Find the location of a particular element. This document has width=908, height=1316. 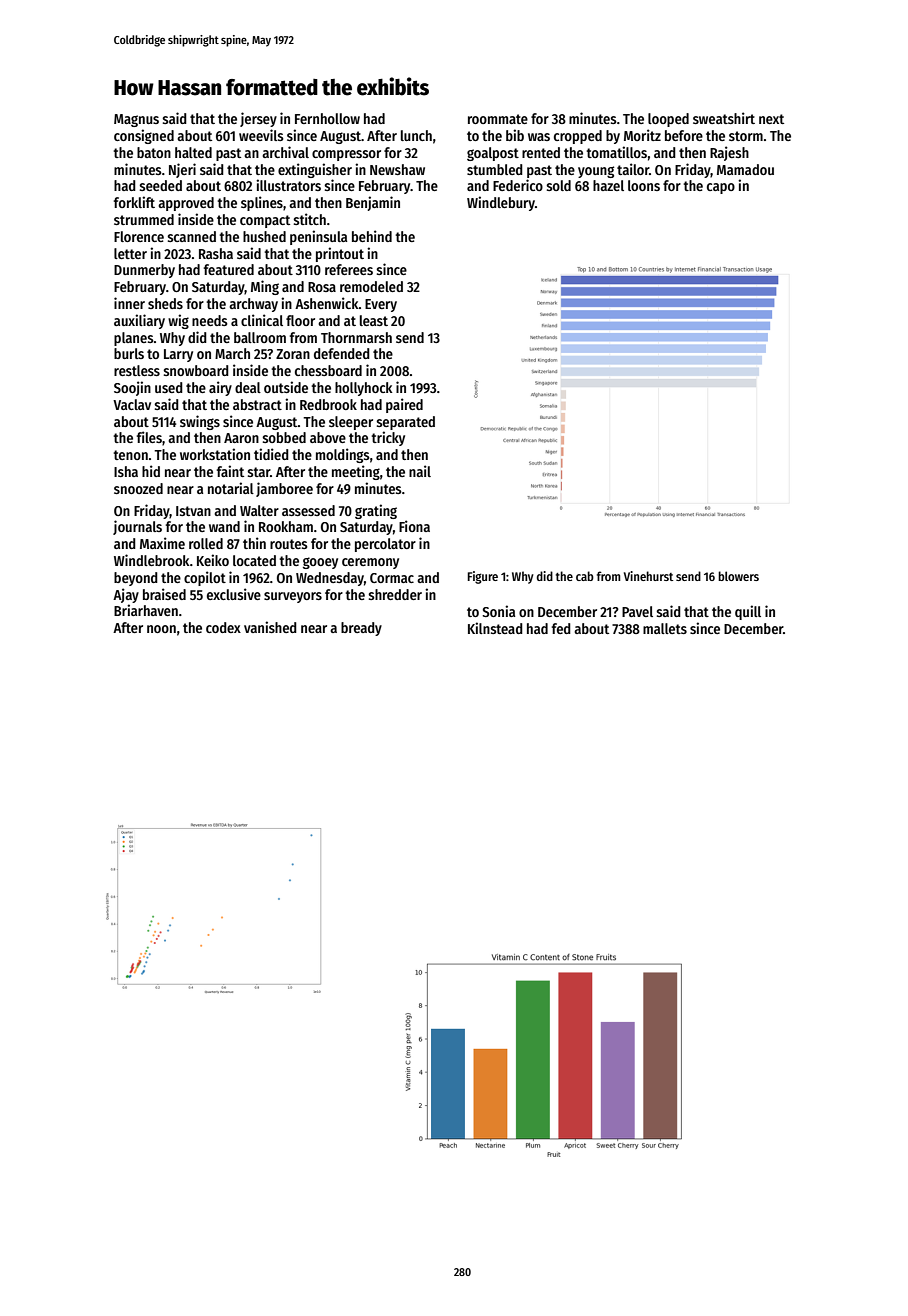

capo is located at coordinates (721, 188).
